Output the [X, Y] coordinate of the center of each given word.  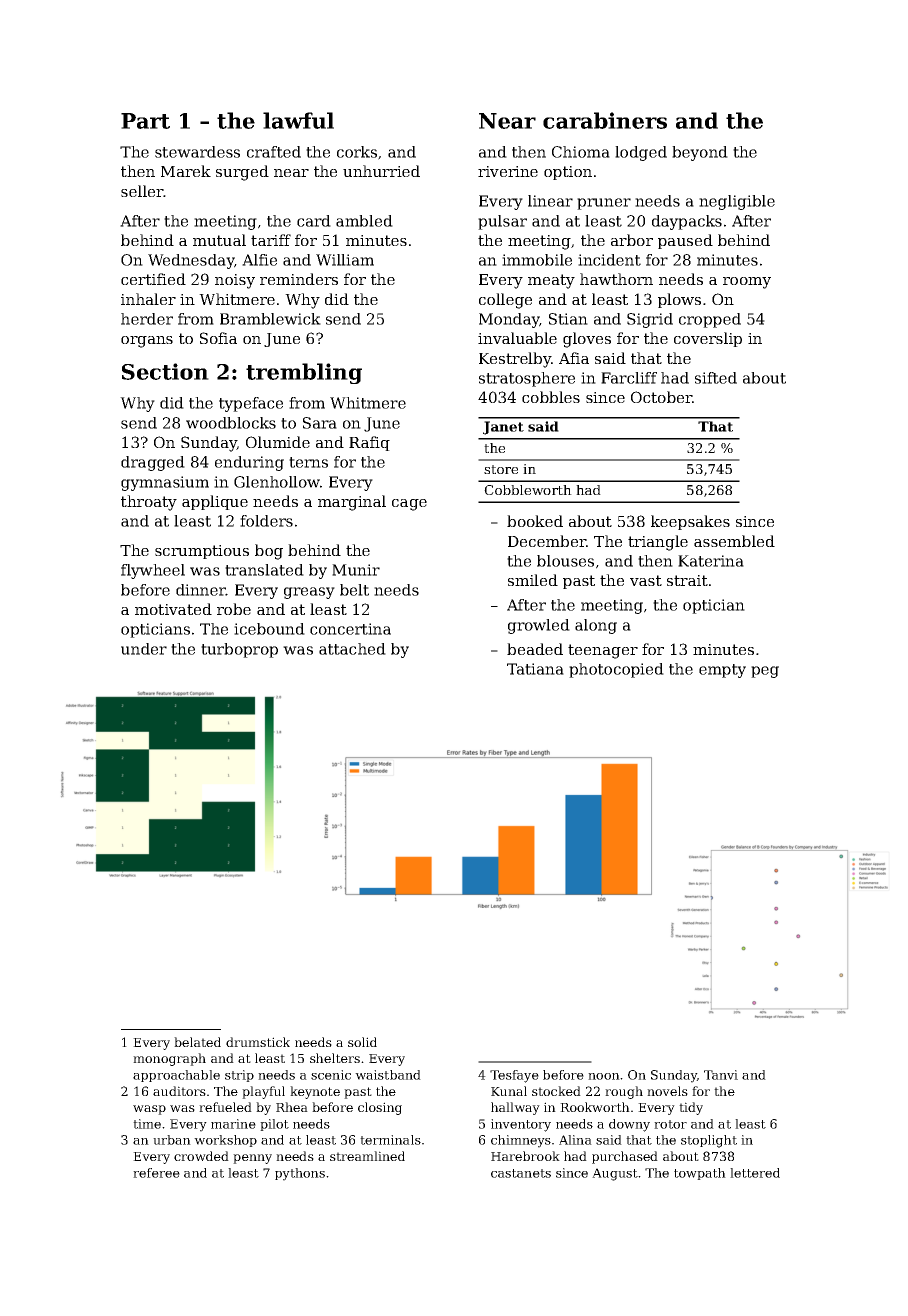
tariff [271, 240]
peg [765, 672]
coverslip [708, 339]
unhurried [381, 171]
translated [264, 570]
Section [165, 371]
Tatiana [535, 669]
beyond [700, 153]
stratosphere [527, 379]
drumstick [258, 1042]
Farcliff [629, 378]
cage [409, 505]
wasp [149, 1110]
